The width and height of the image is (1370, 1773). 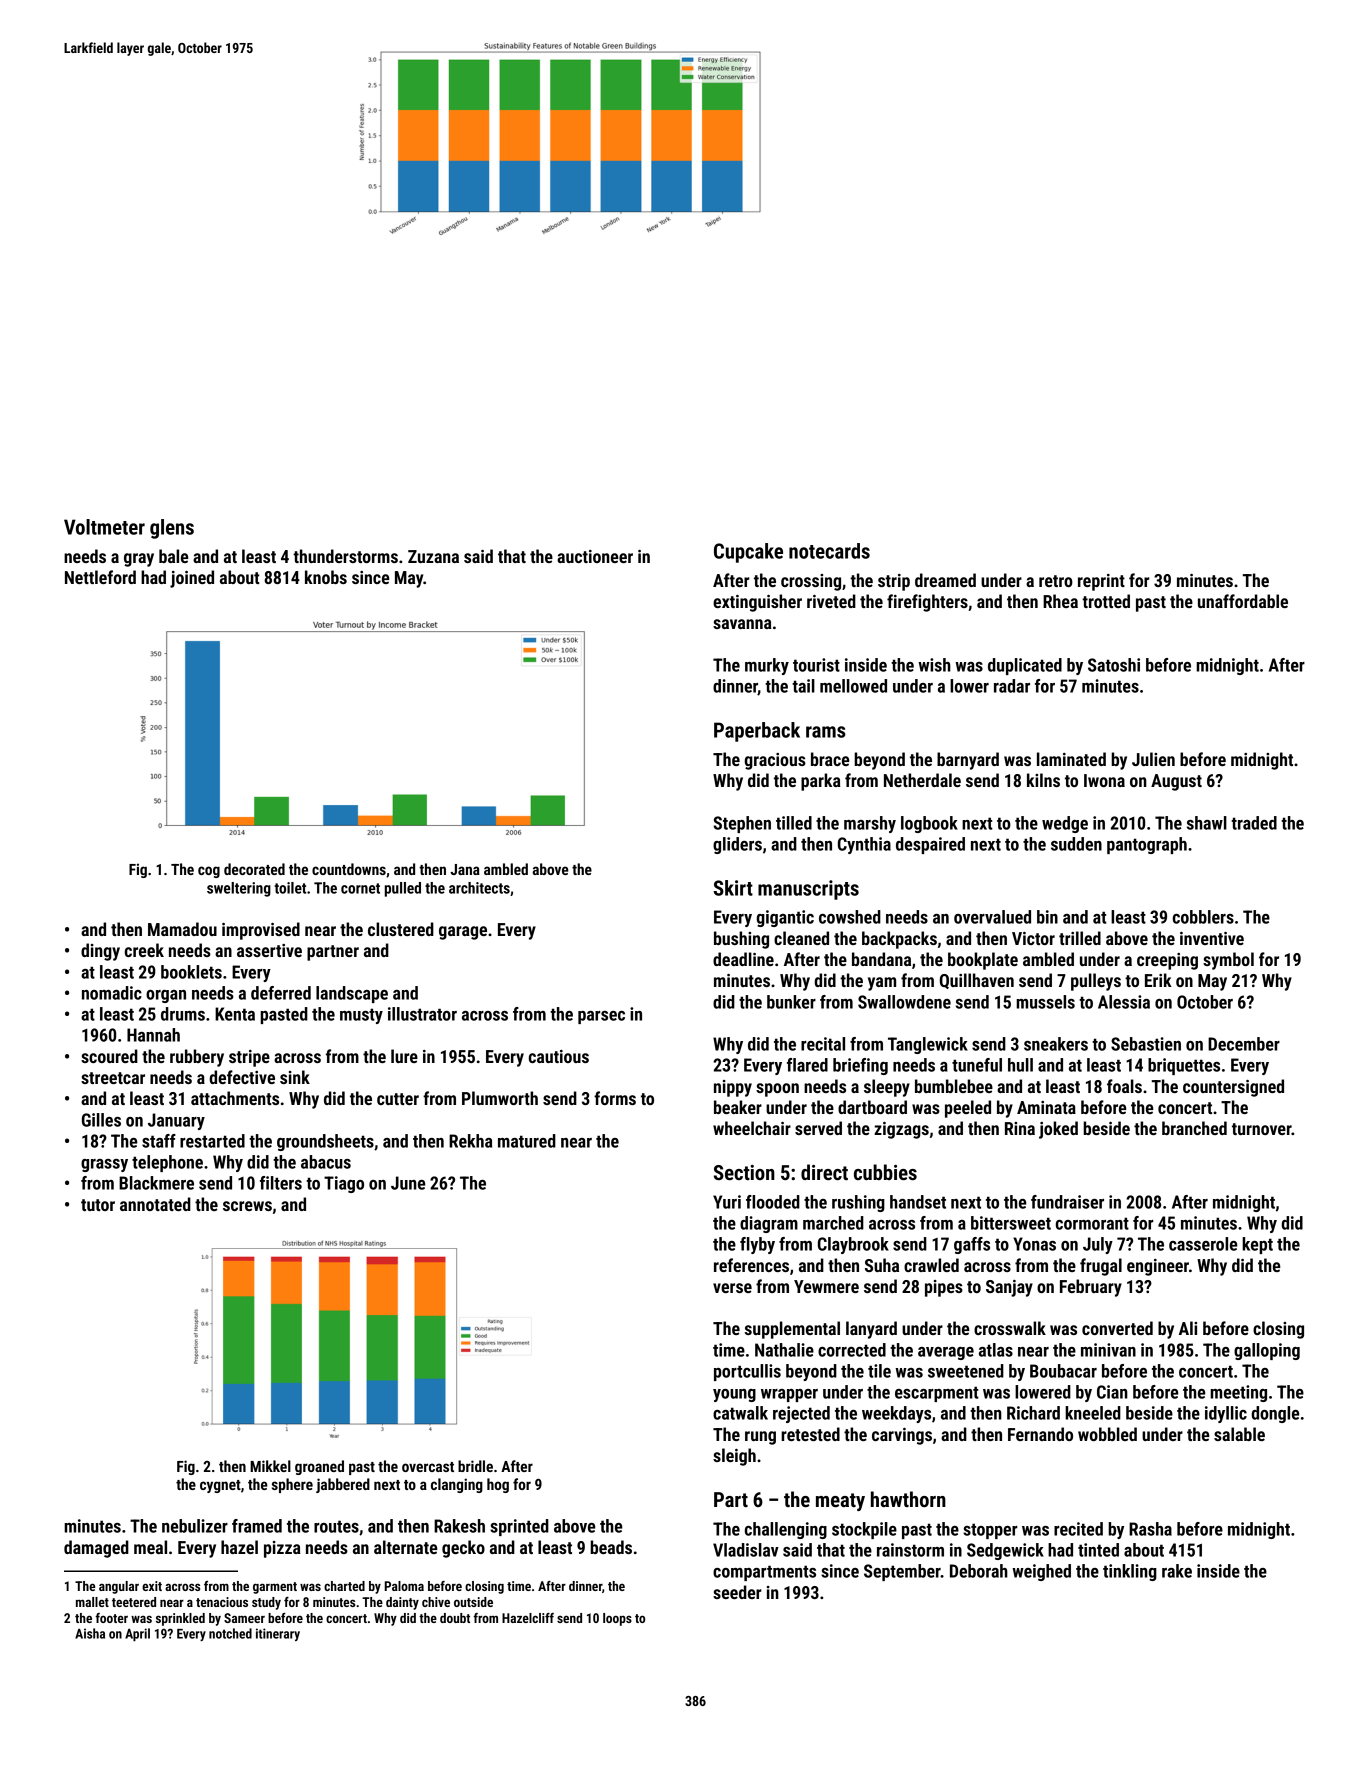 I want to click on weighed, so click(x=1041, y=1572).
